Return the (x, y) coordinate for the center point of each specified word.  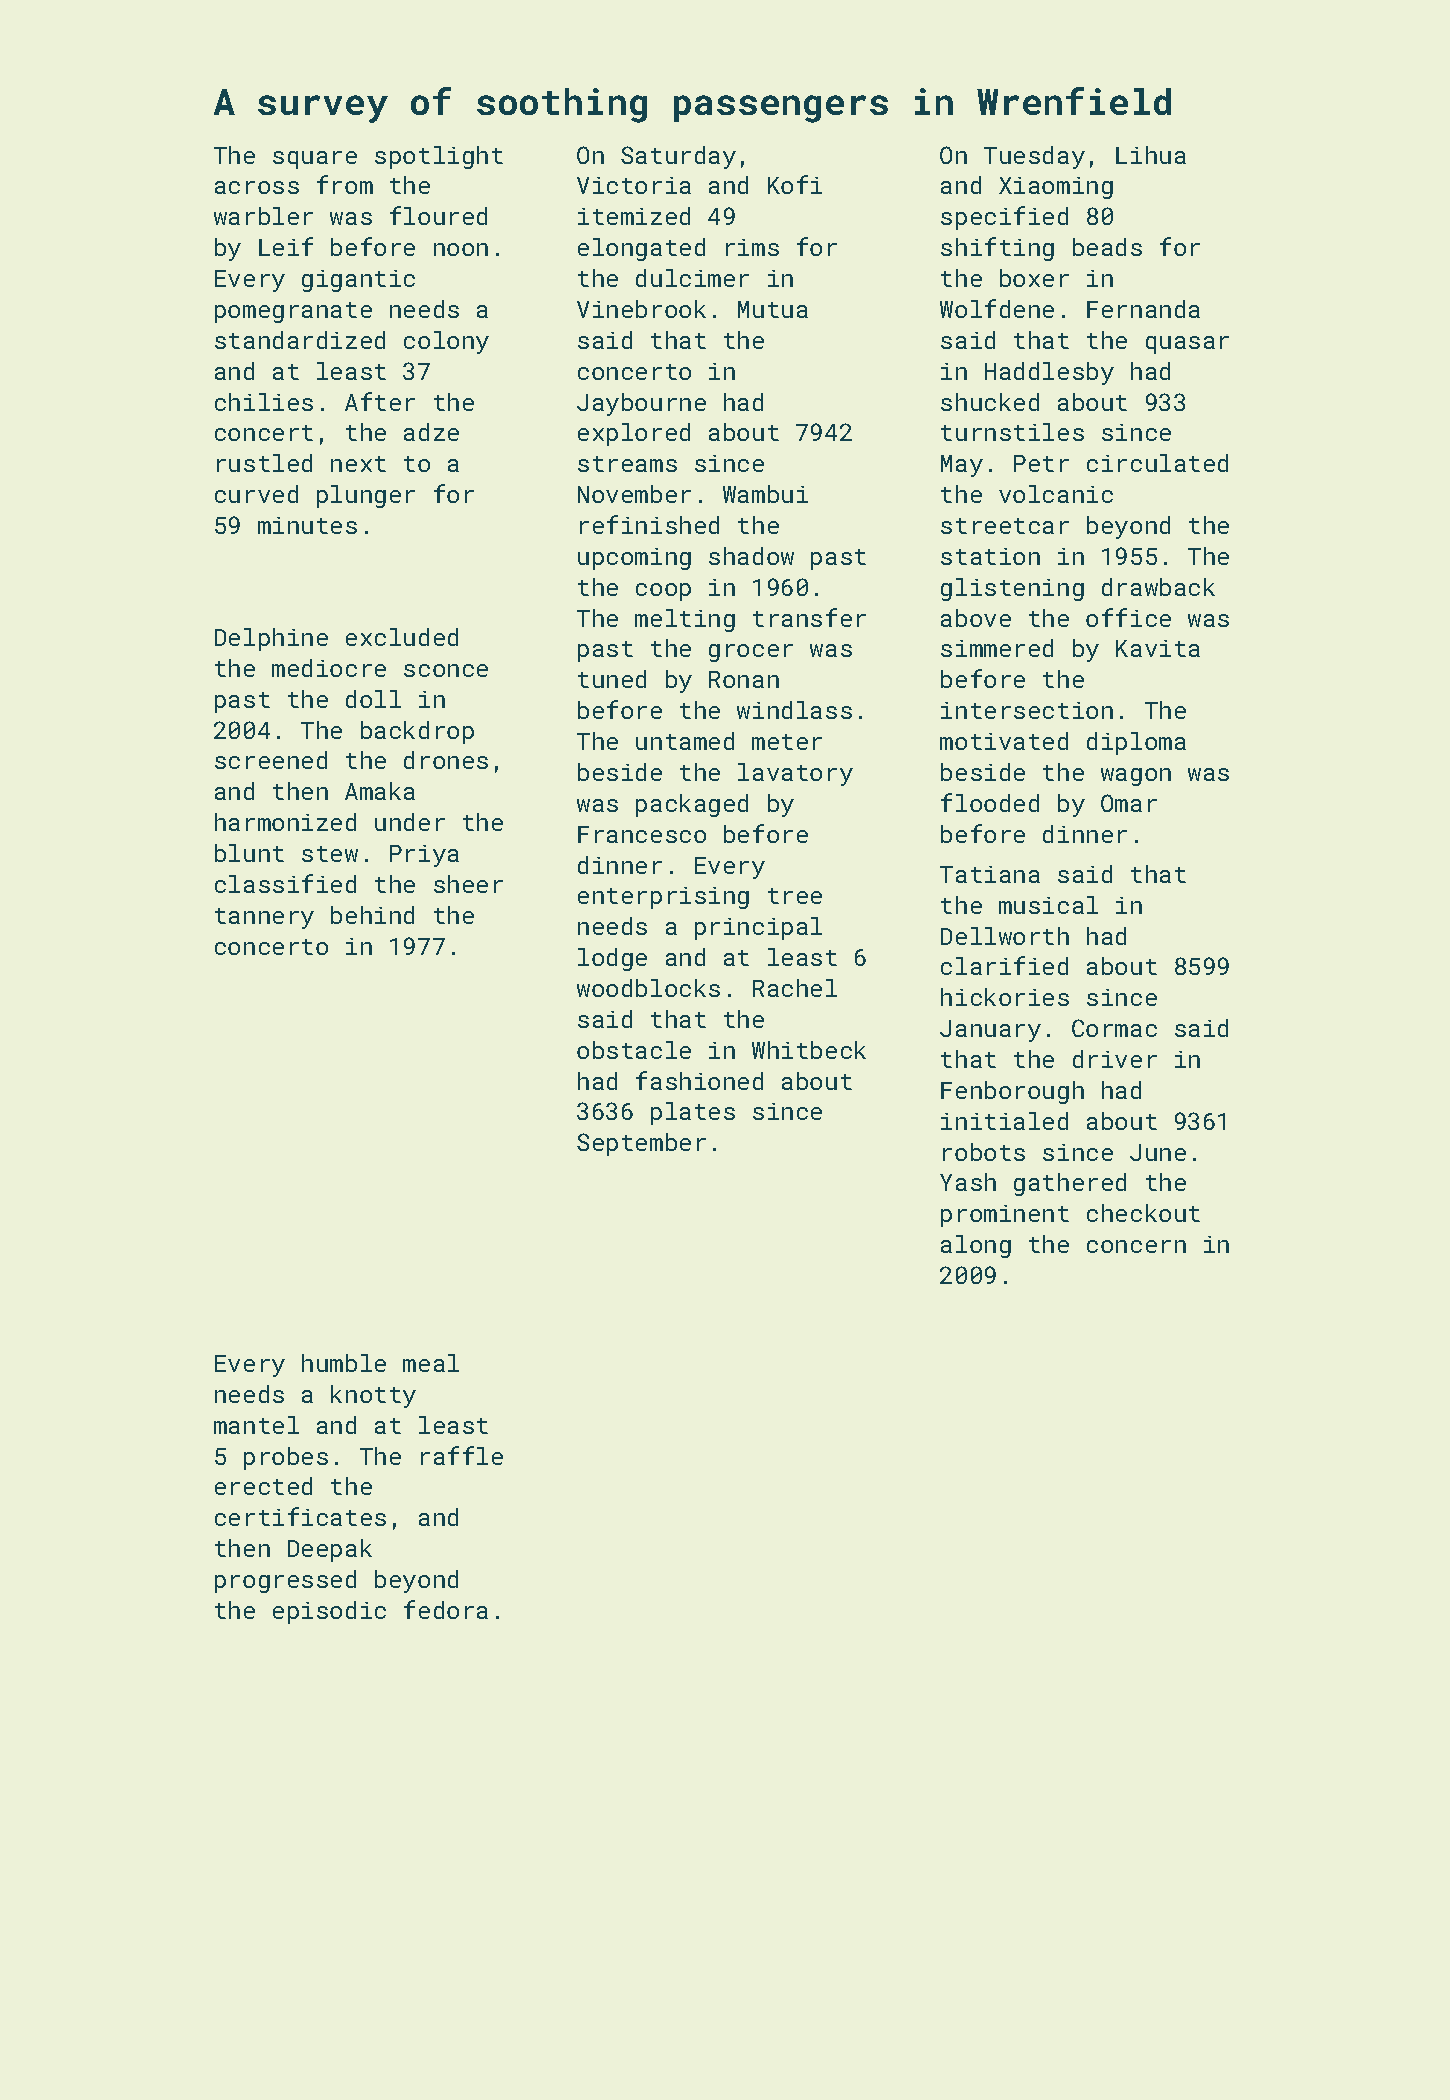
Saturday (678, 157)
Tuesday (1034, 157)
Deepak (330, 1550)
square (315, 160)
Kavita (1158, 648)
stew (330, 854)
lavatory (795, 774)
